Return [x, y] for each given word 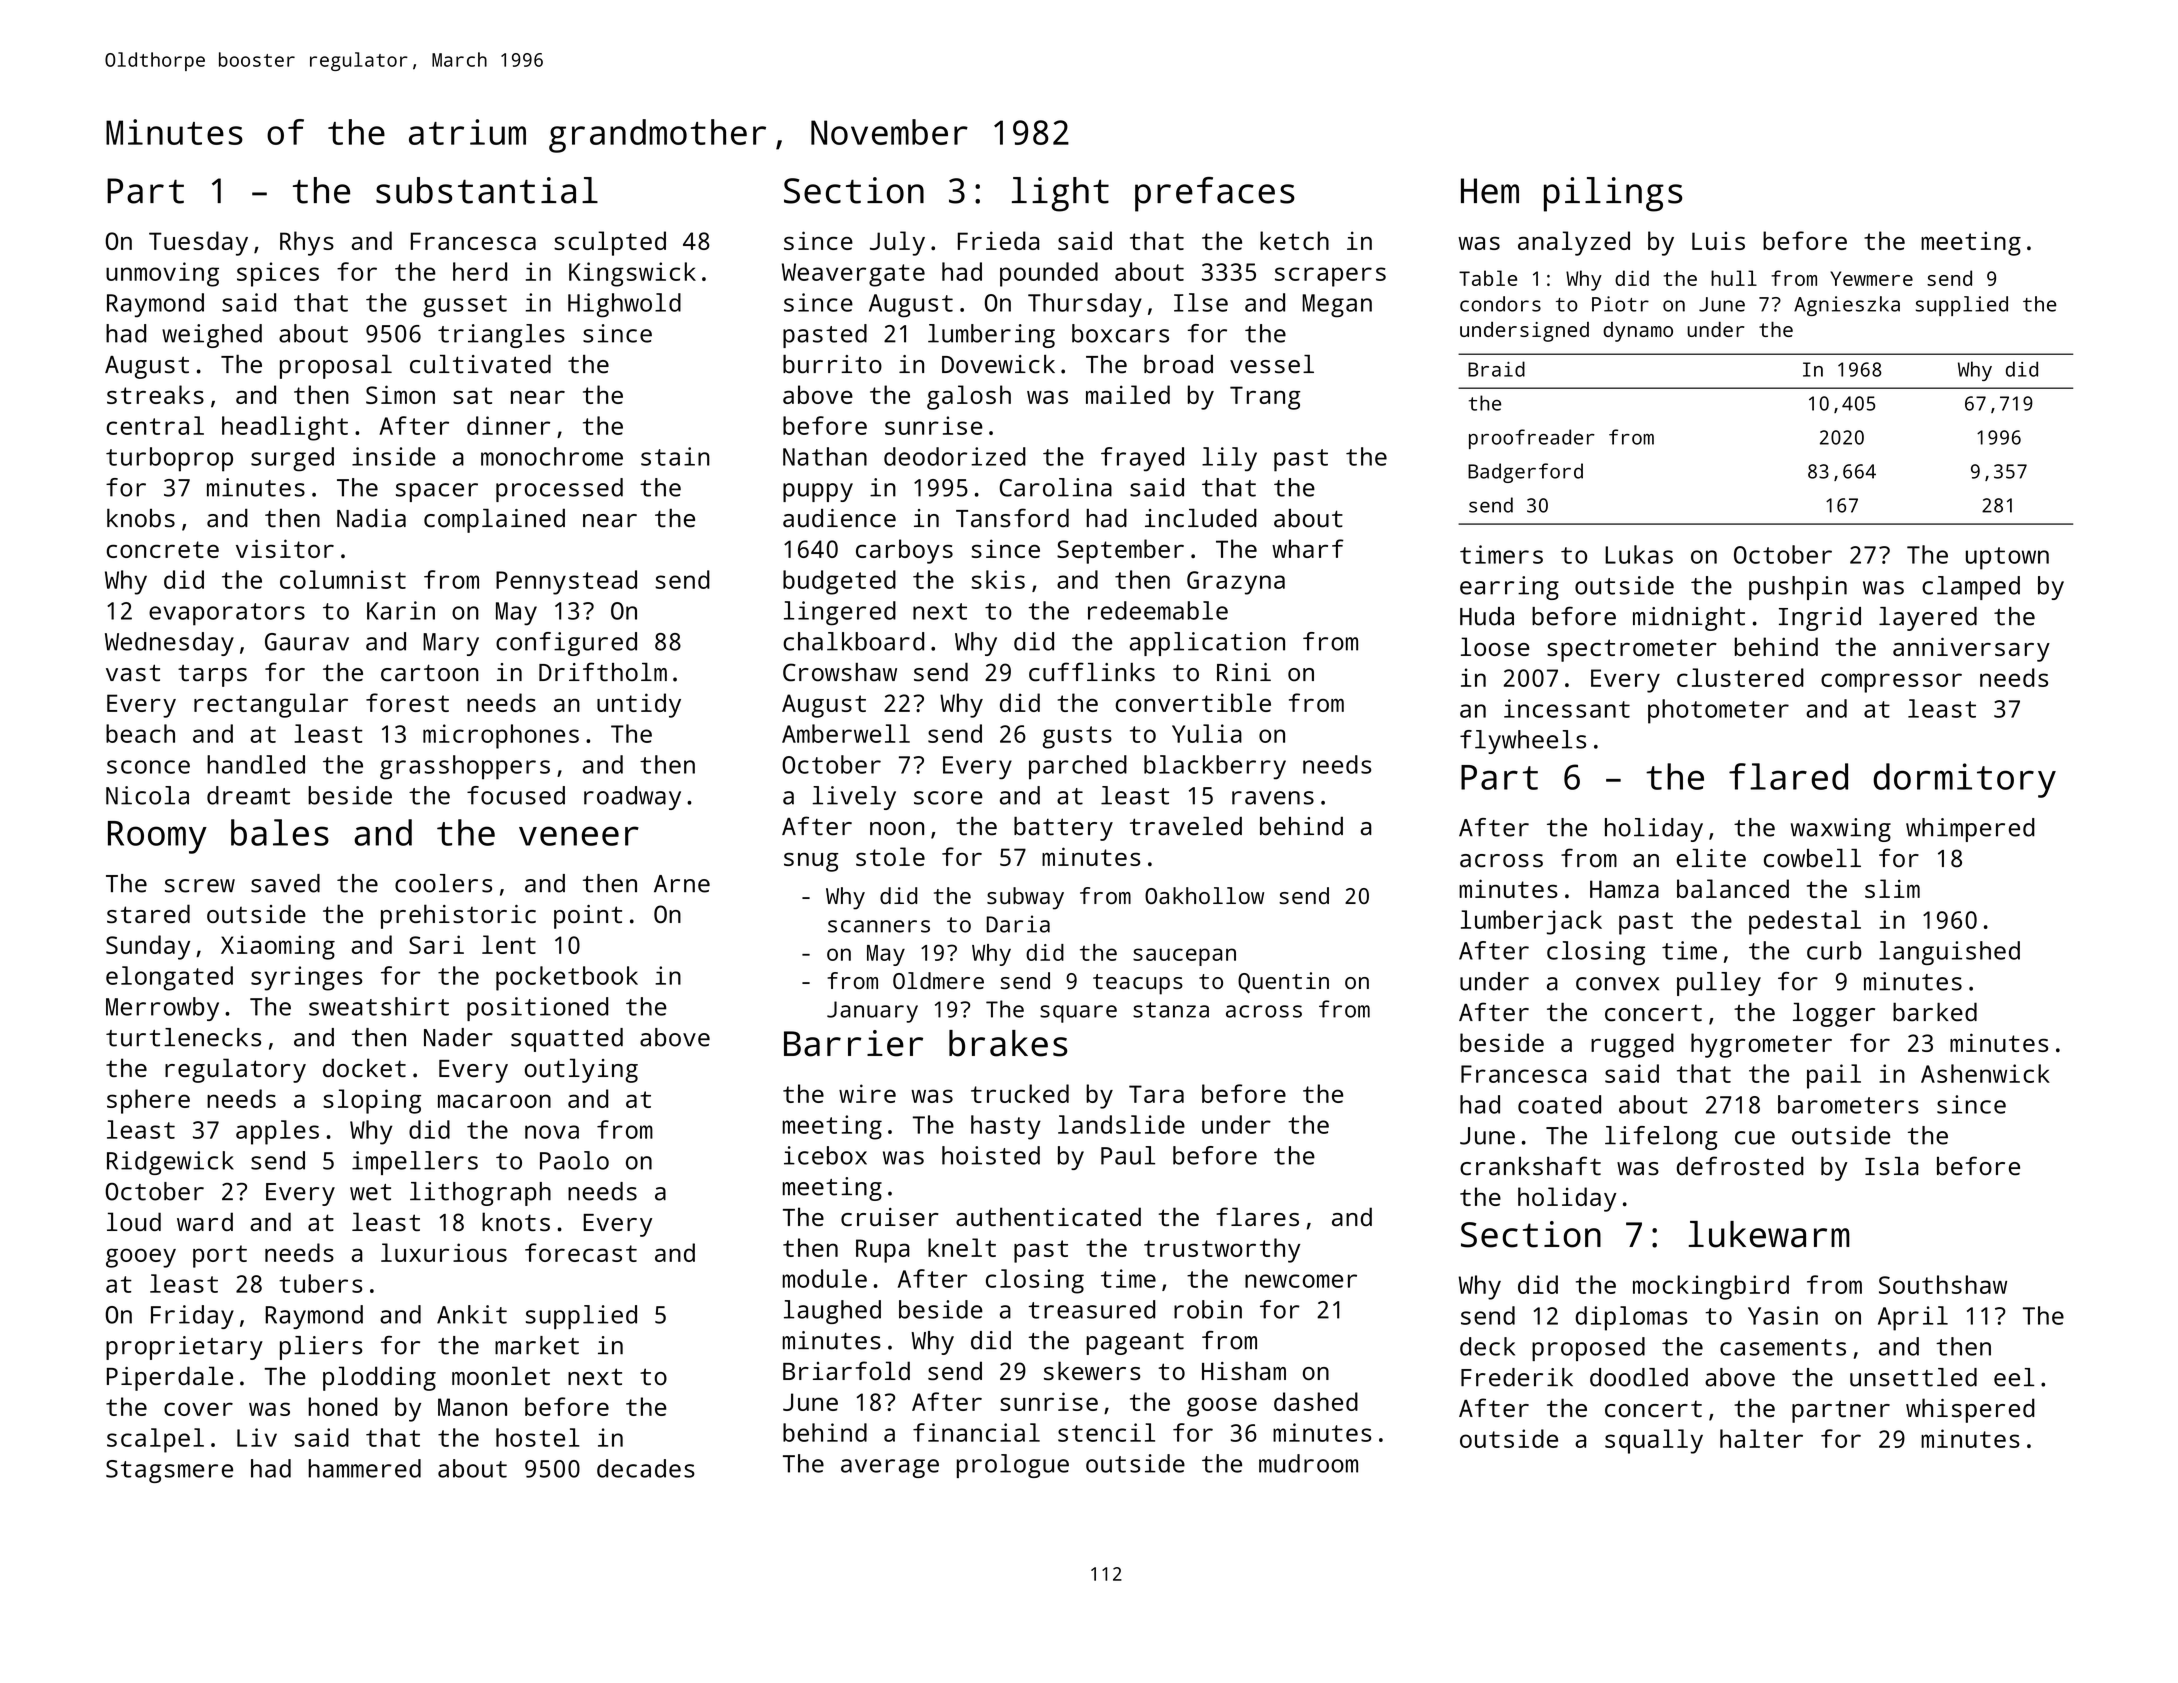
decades [646, 1468]
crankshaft [1530, 1166]
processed [559, 490]
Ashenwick [1985, 1073]
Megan [1337, 306]
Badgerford [1525, 473]
